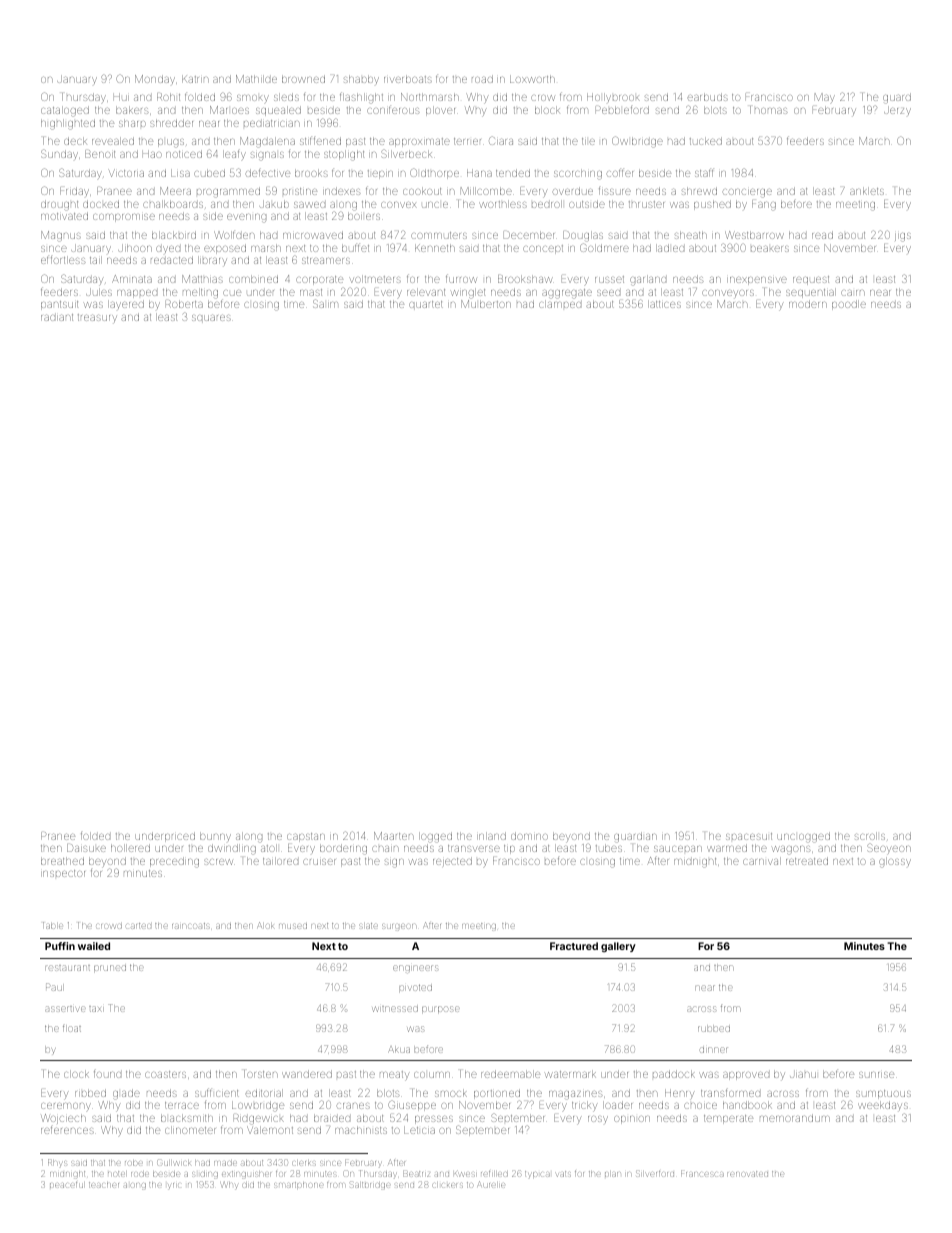 The height and width of the document is (1233, 952). Describe the element at coordinates (870, 836) in the document. I see `scrolls` at that location.
